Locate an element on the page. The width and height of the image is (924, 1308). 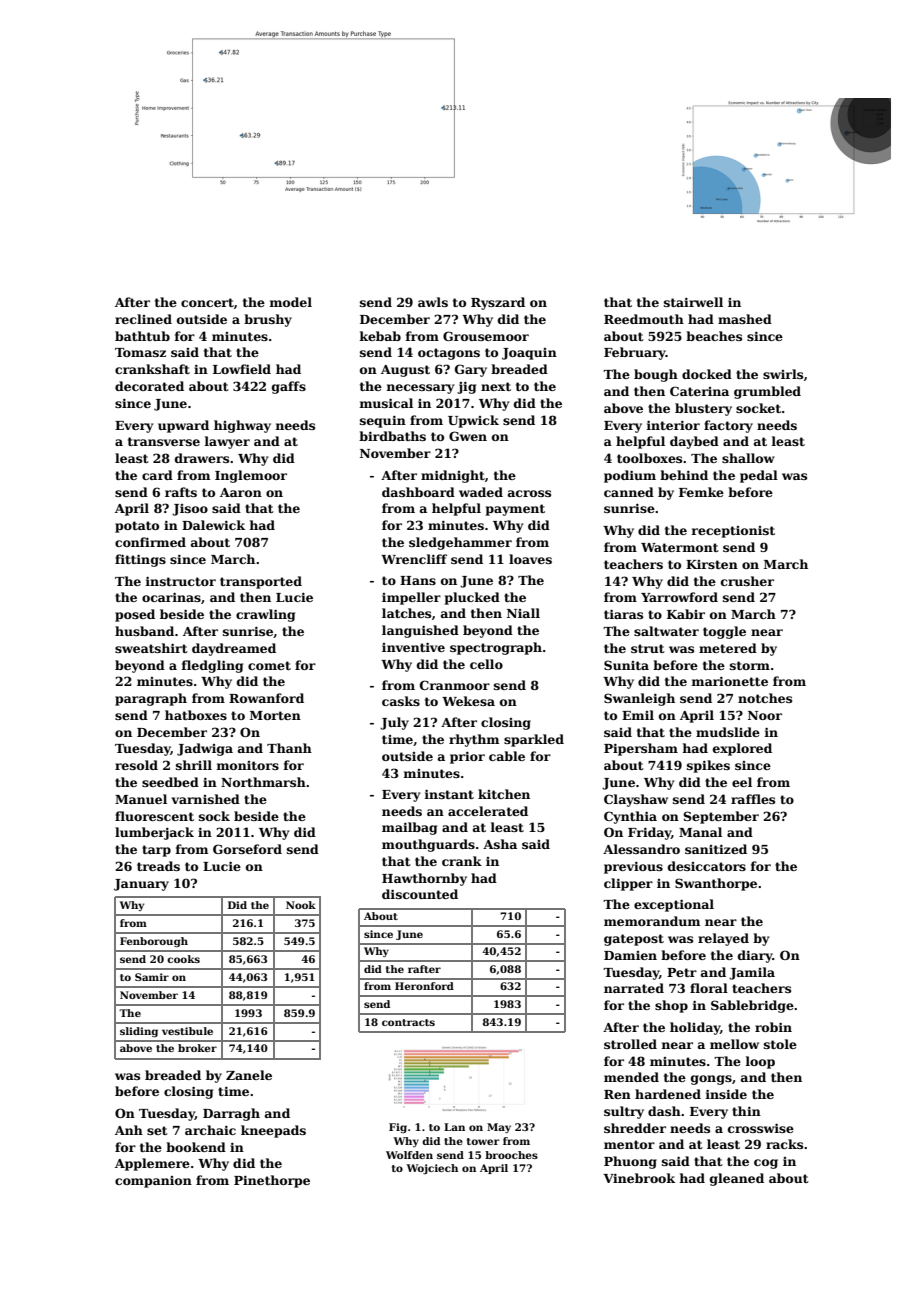
sliding is located at coordinates (139, 1032).
